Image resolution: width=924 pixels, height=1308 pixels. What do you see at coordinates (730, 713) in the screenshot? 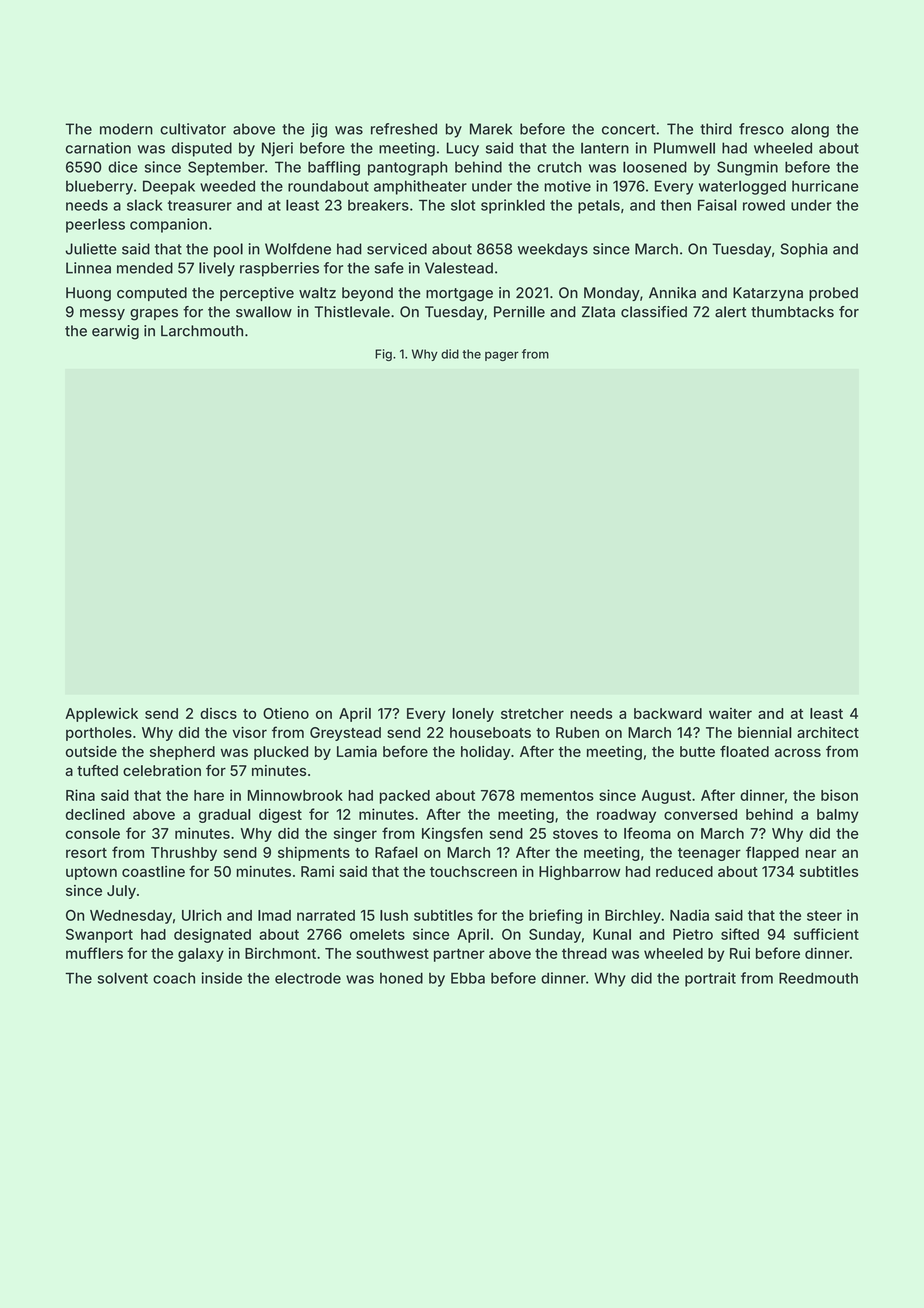
I see `waiter` at bounding box center [730, 713].
